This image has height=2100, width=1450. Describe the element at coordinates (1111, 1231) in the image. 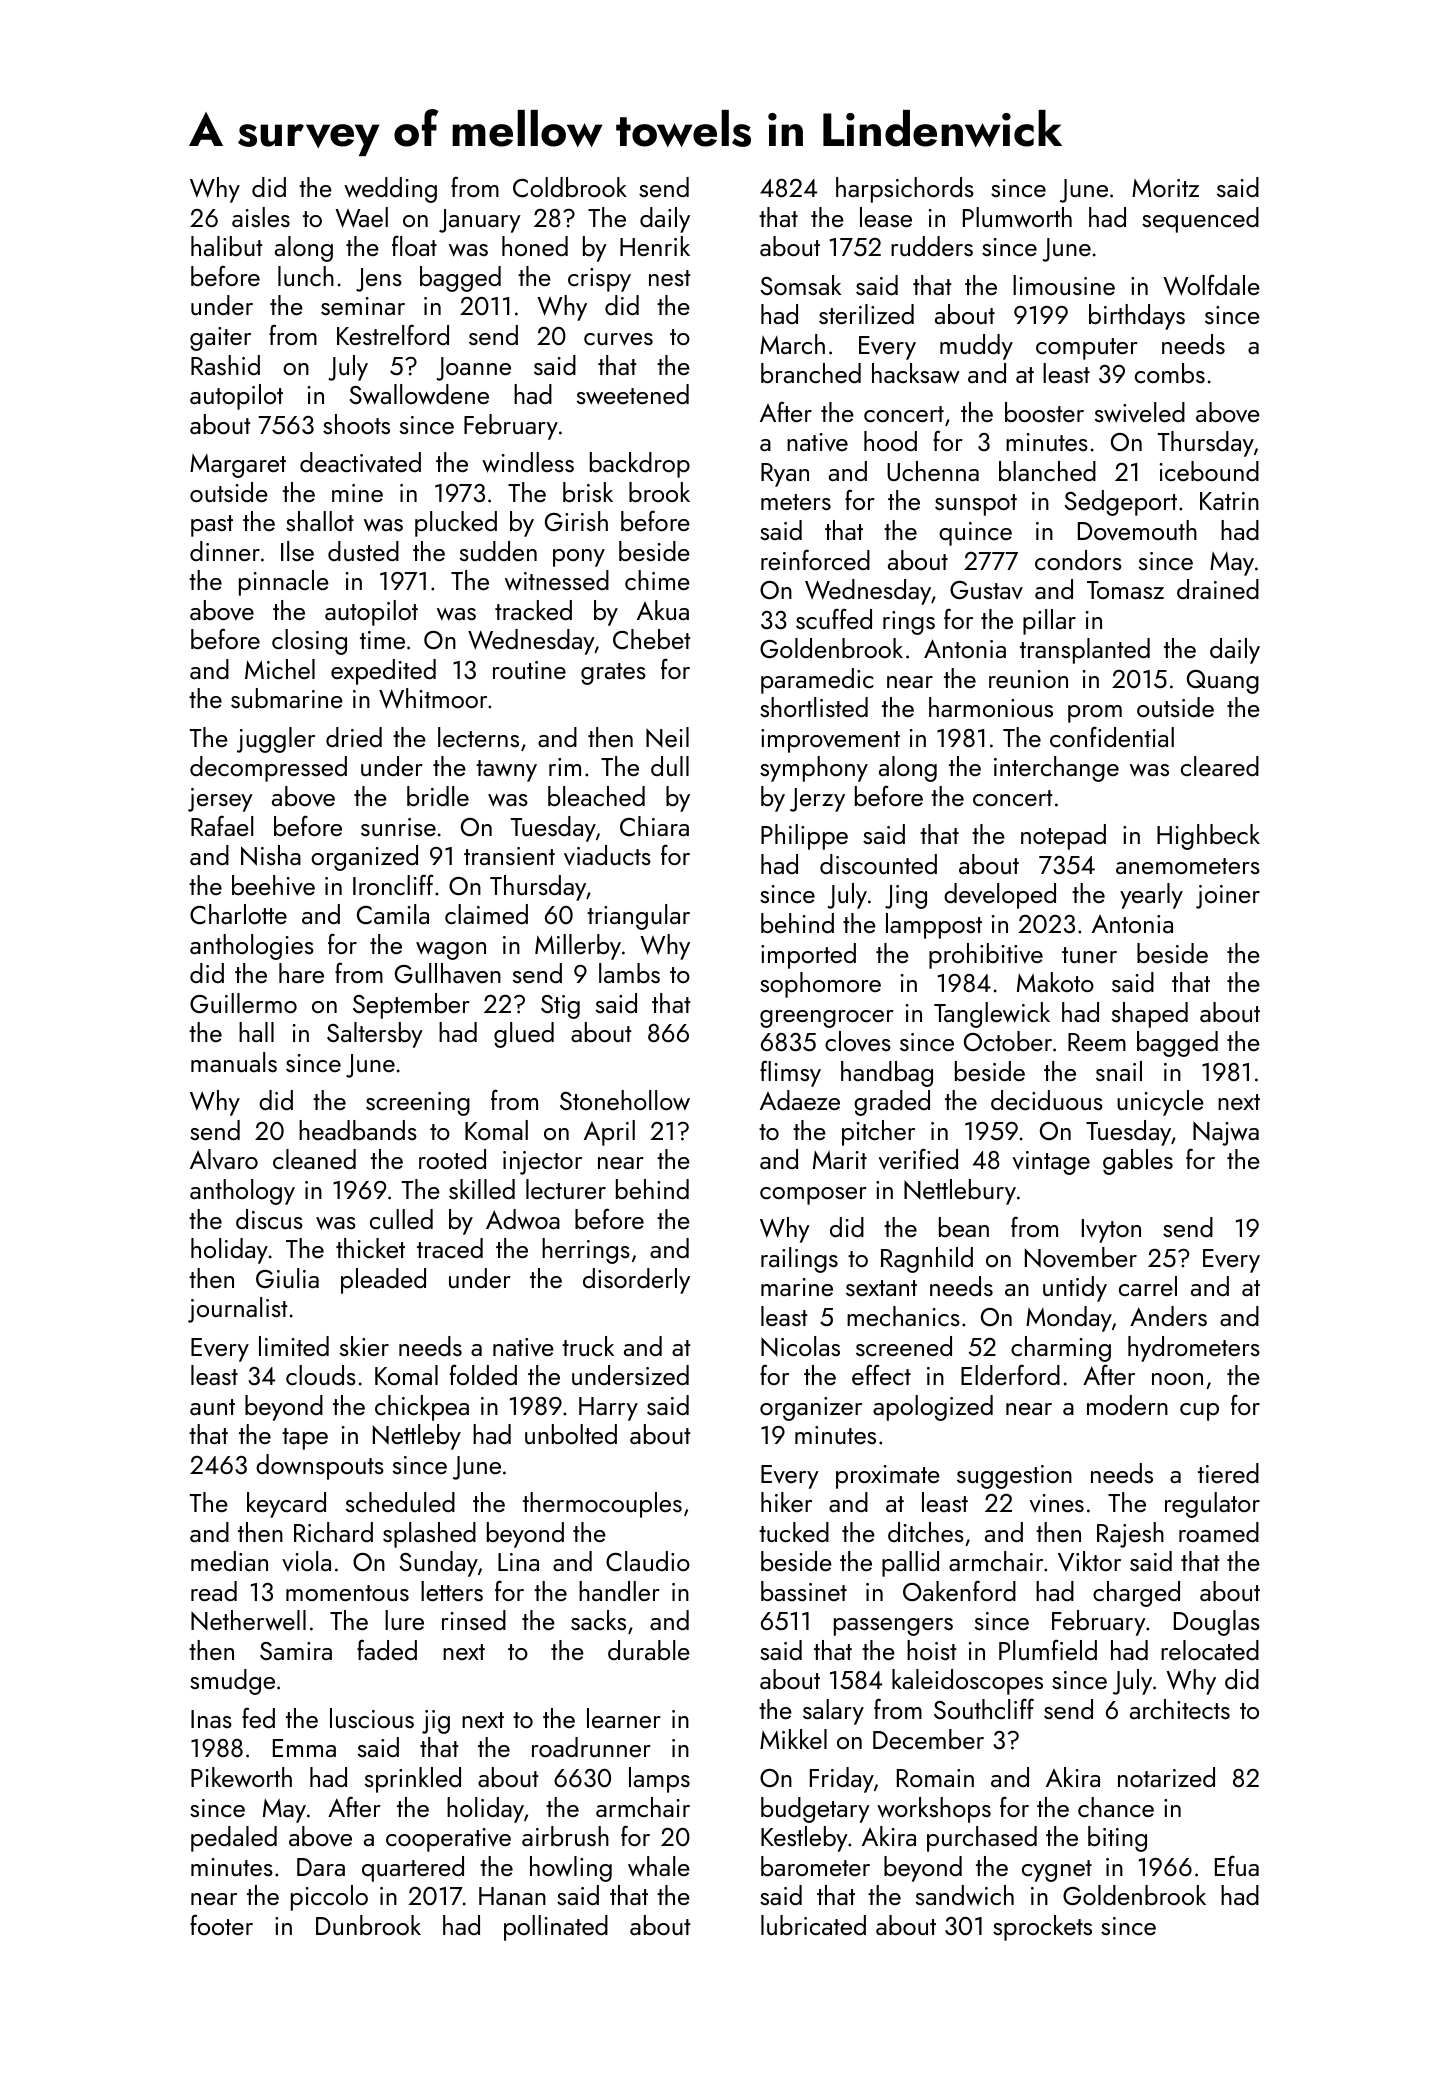

I see `Ivyton` at that location.
